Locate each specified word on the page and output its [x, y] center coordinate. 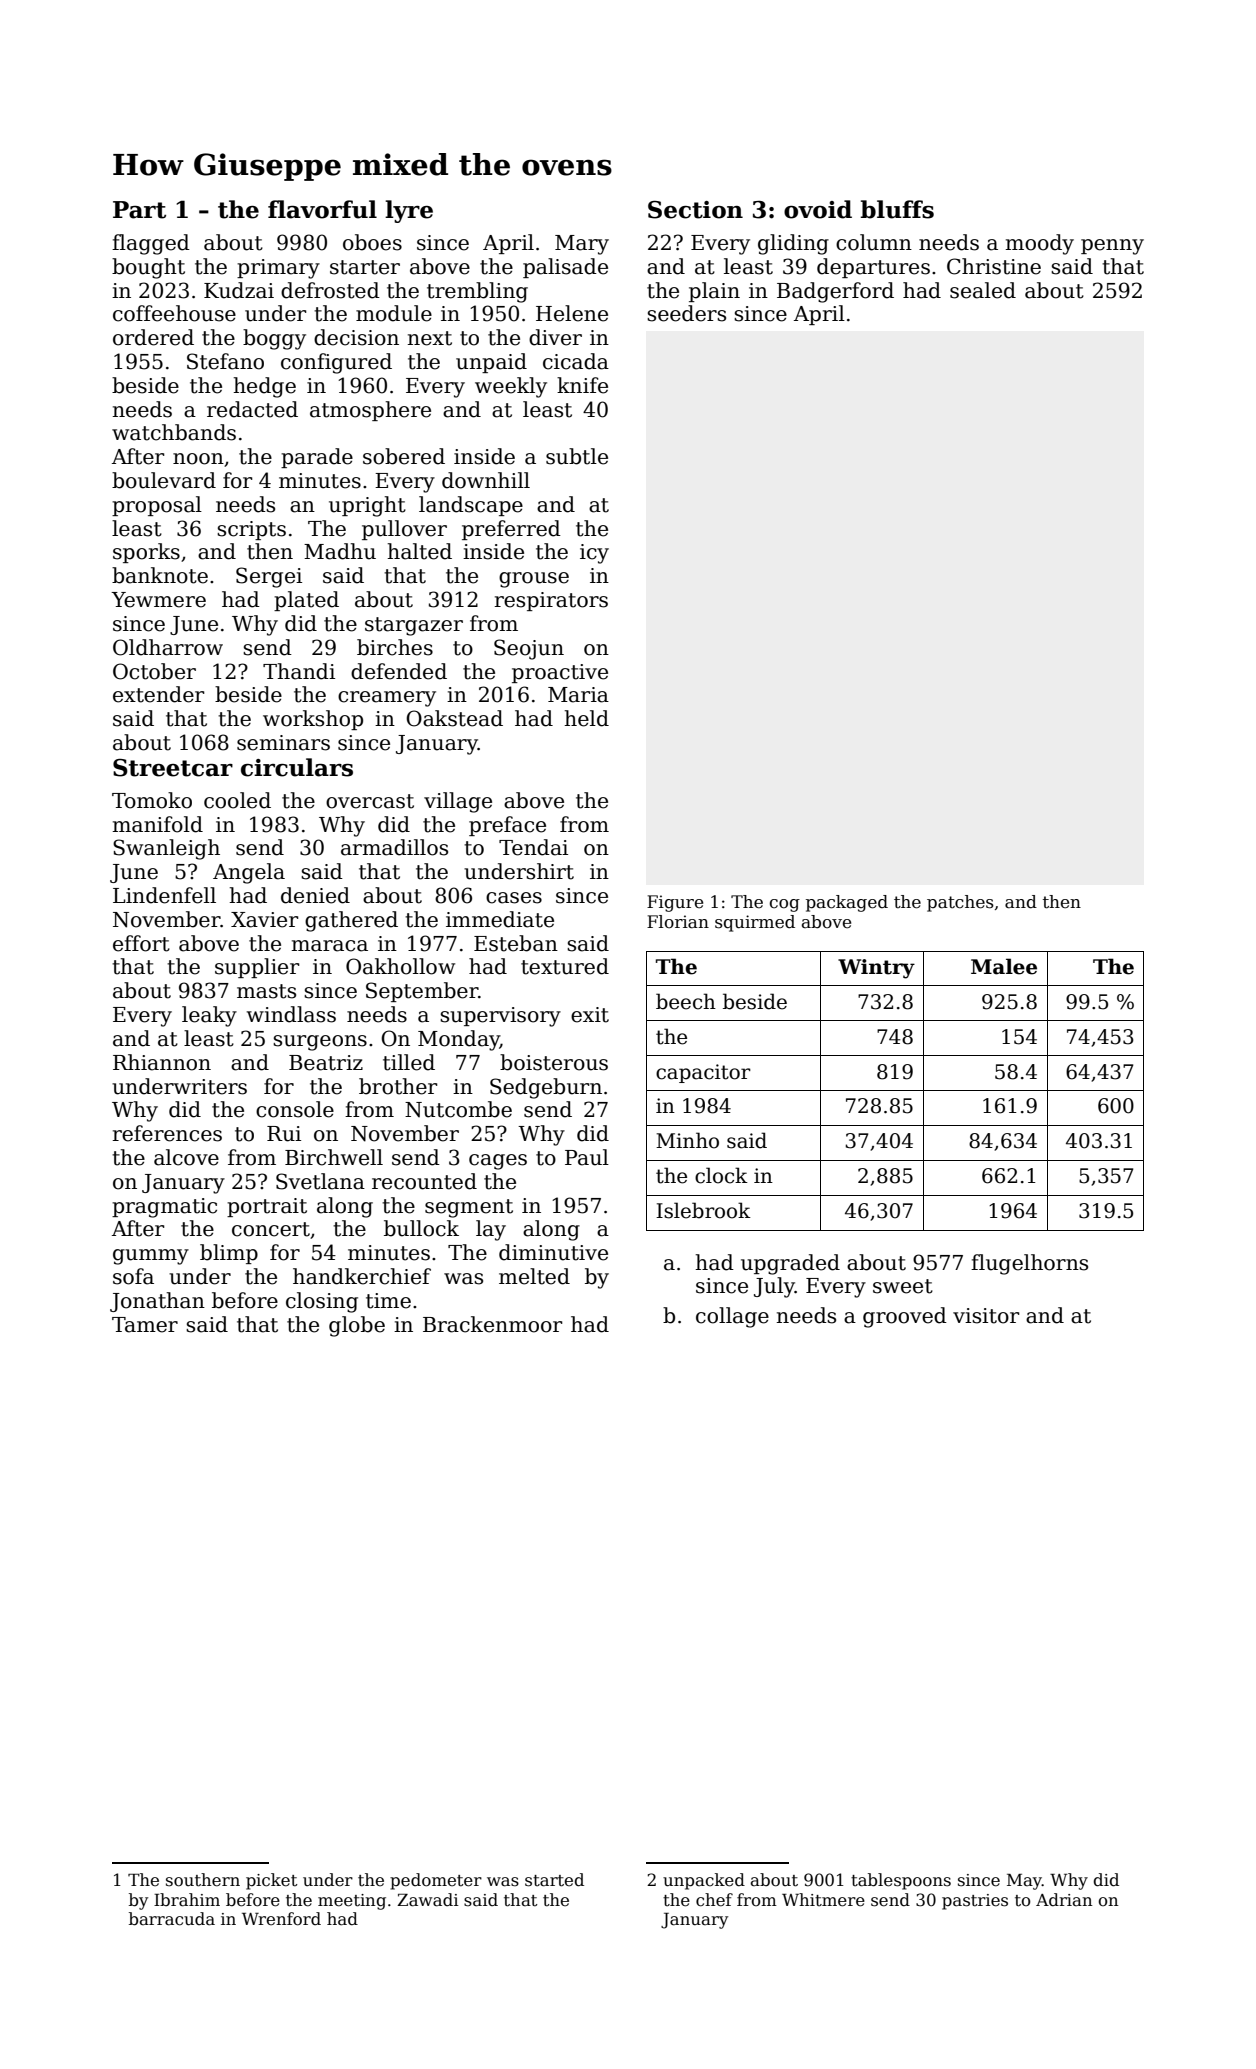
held [587, 718]
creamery [387, 699]
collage [732, 1317]
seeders [686, 313]
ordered [153, 337]
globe [357, 1326]
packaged [847, 903]
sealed [983, 290]
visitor [986, 1316]
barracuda [172, 1919]
